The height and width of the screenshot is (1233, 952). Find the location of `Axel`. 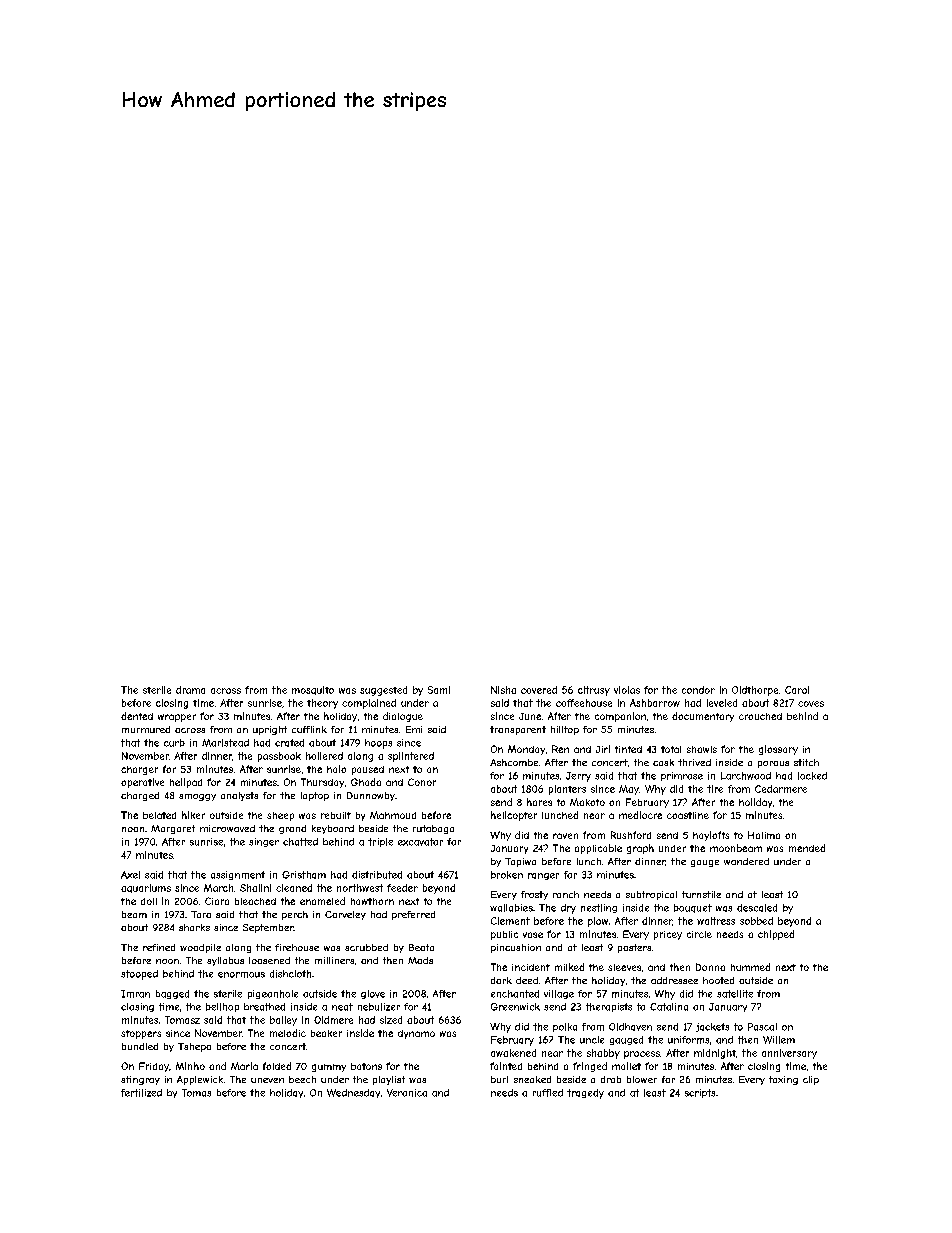

Axel is located at coordinates (130, 875).
